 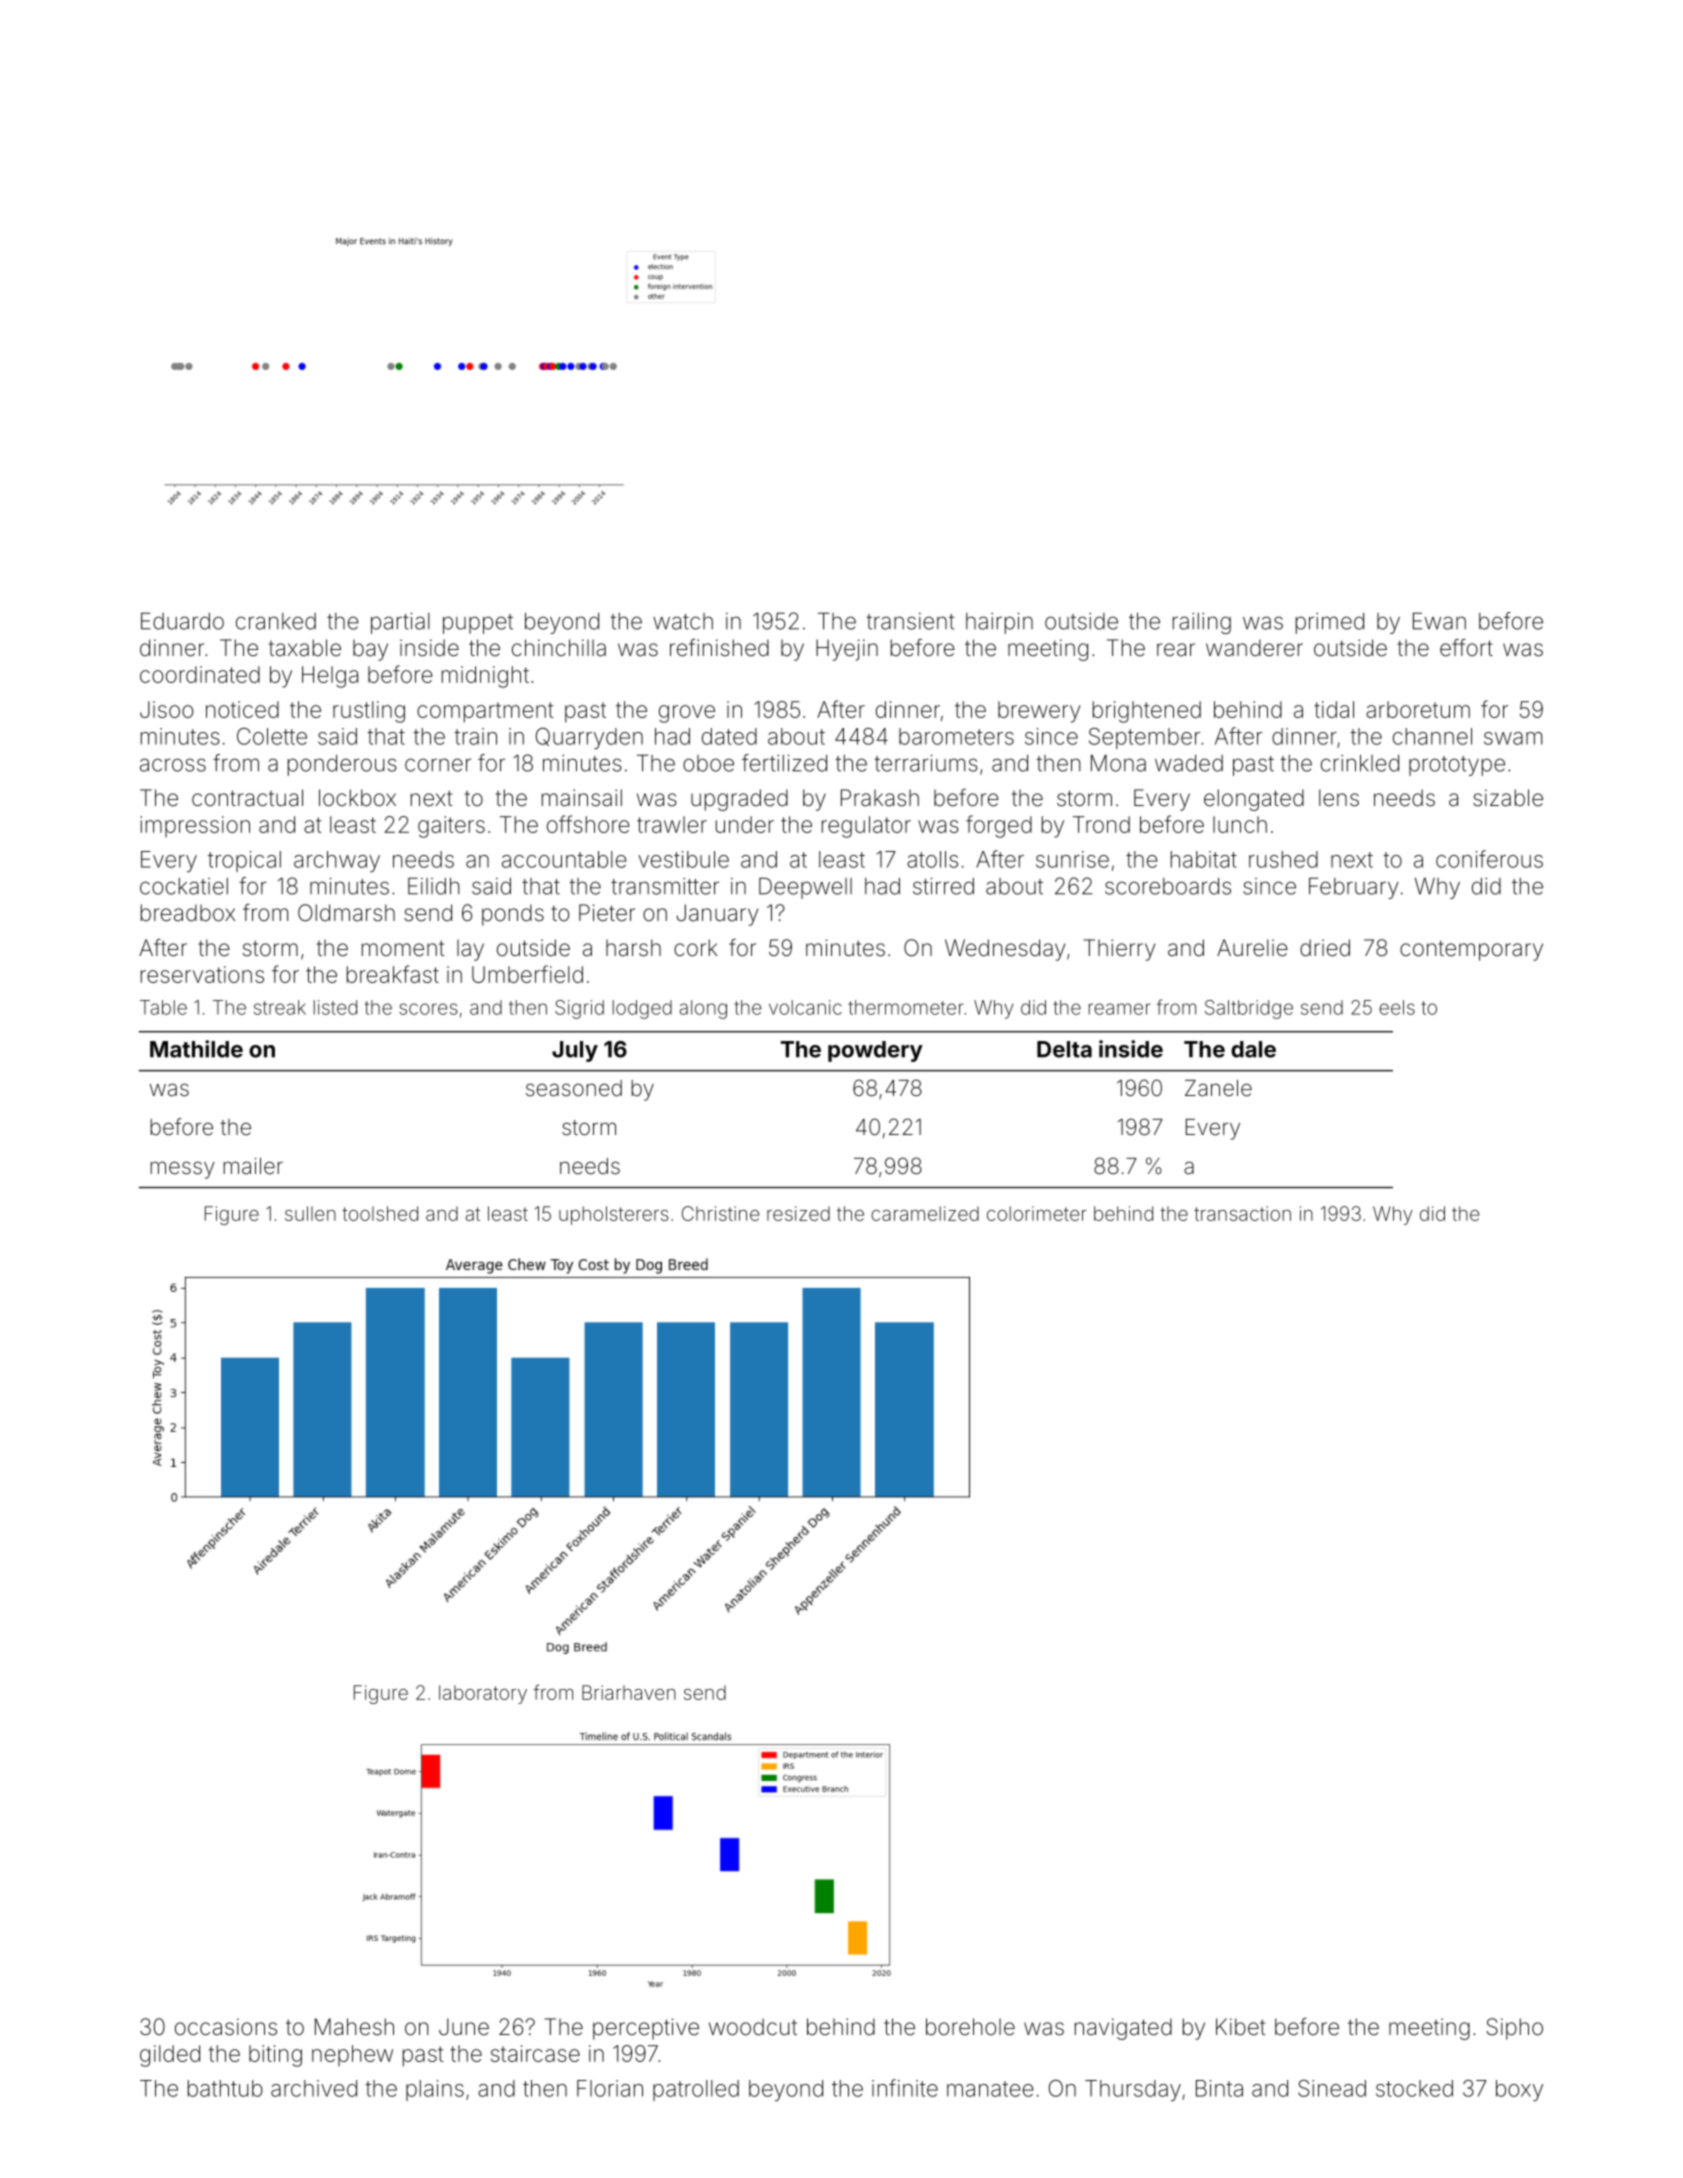 I want to click on Briarhaven, so click(x=629, y=1692).
